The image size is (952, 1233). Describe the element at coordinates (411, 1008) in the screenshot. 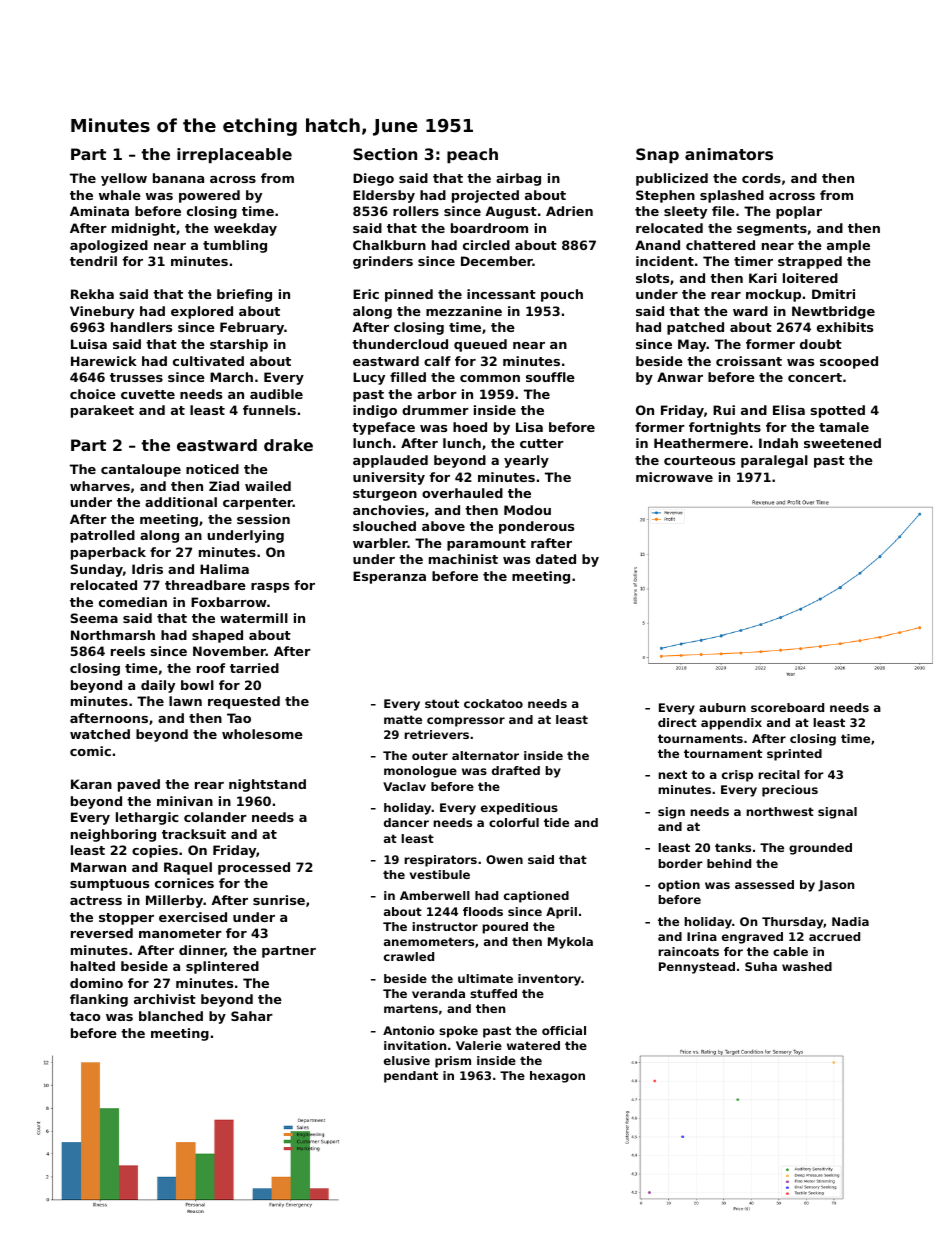

I see `martens` at that location.
